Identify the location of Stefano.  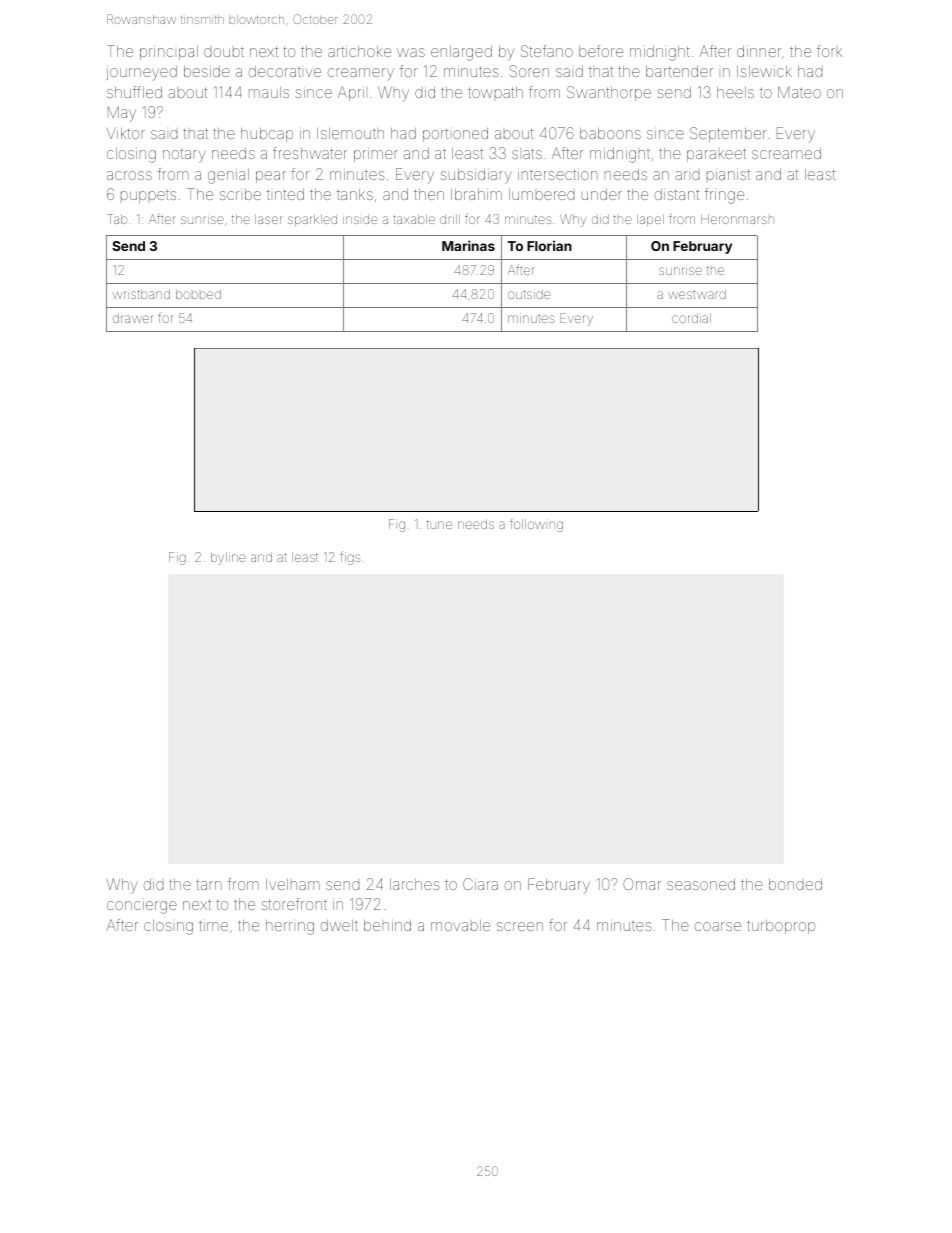
(547, 51).
